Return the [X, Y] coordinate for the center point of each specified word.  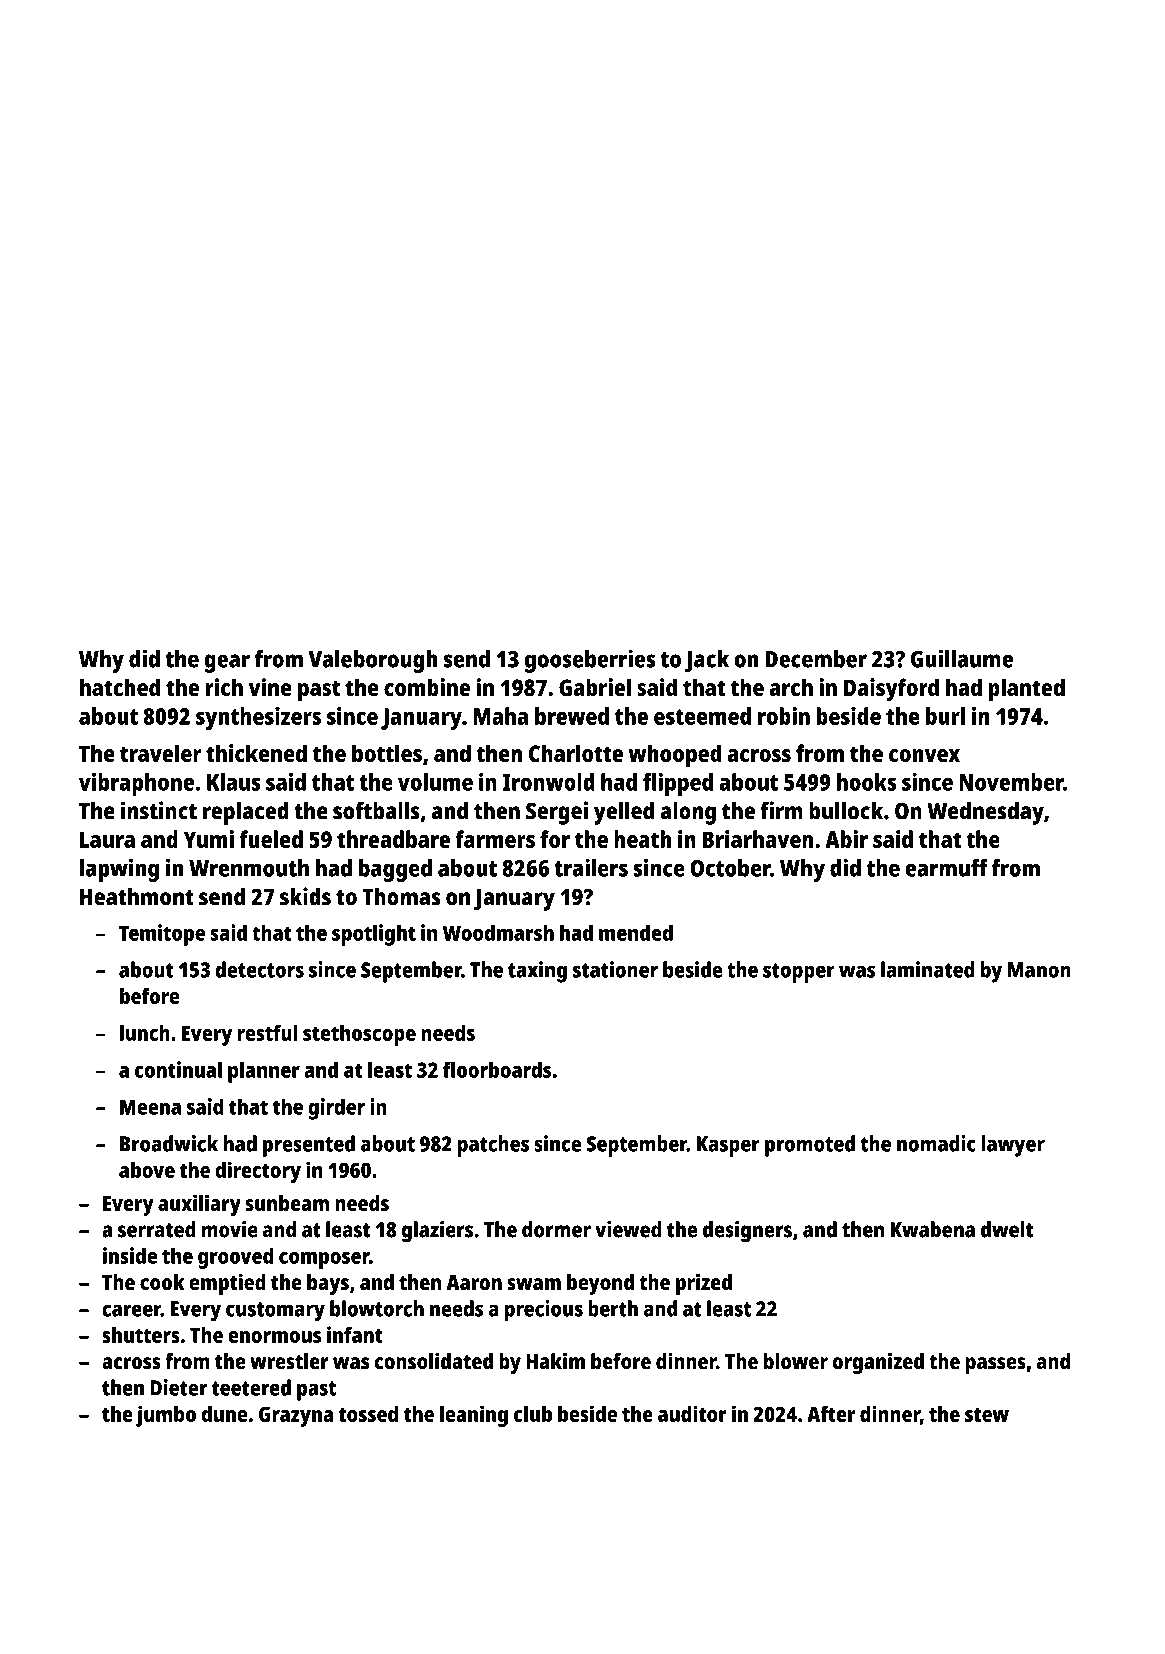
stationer [615, 969]
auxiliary [199, 1205]
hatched [120, 687]
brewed [572, 716]
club [533, 1414]
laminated [928, 969]
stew [987, 1415]
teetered [251, 1387]
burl [945, 716]
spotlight [374, 935]
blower [796, 1361]
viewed [628, 1229]
